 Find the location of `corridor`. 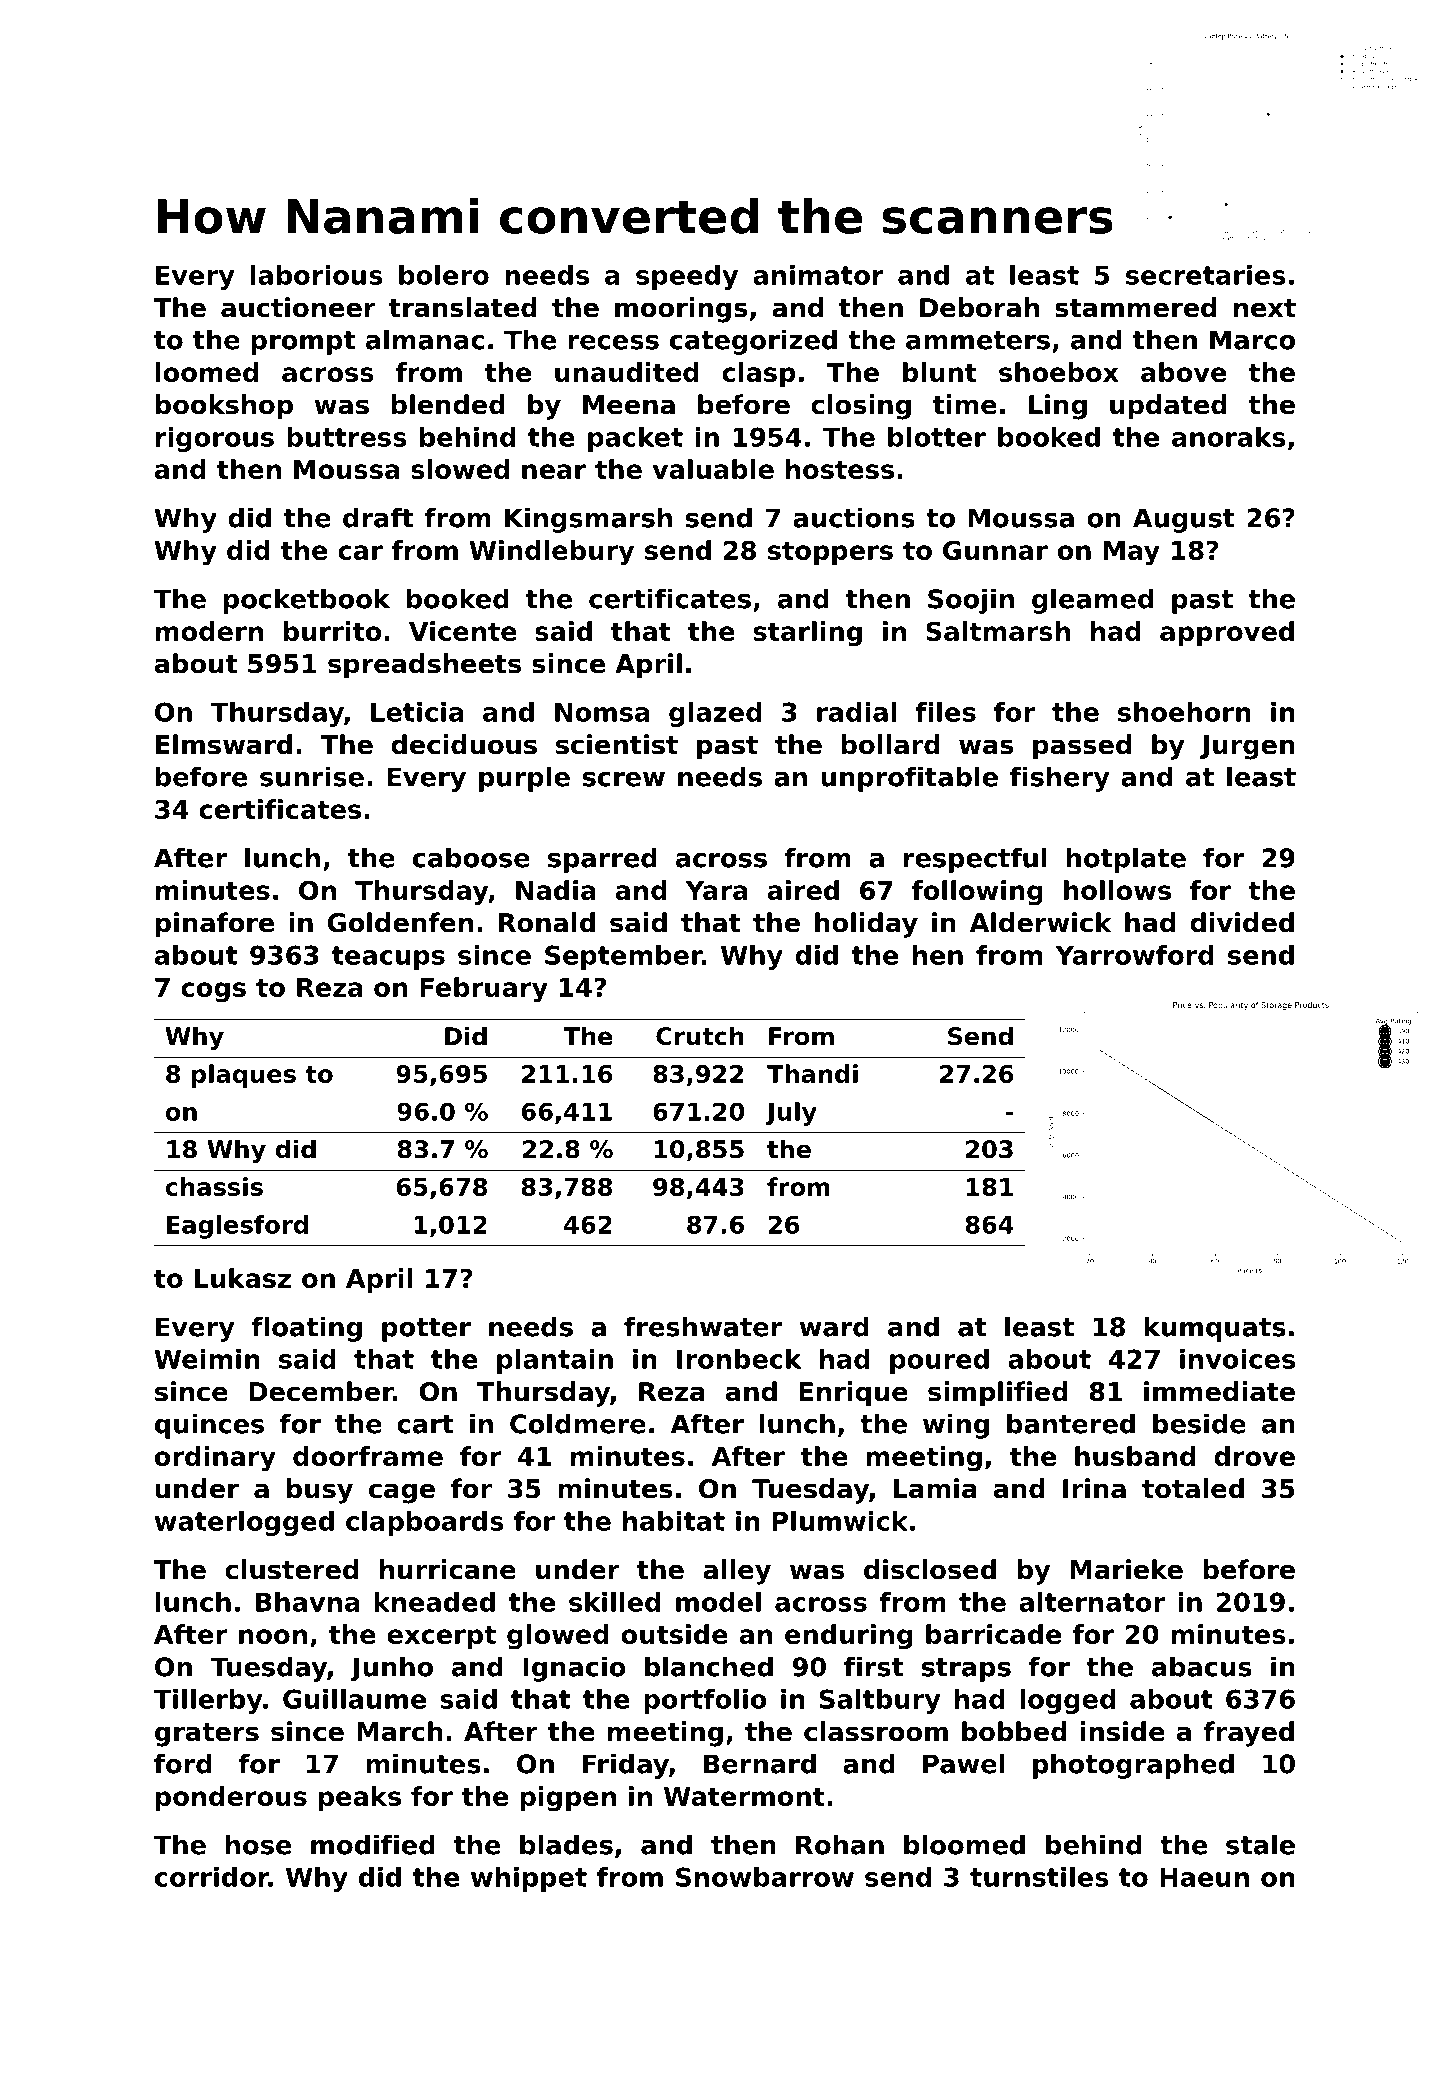

corridor is located at coordinates (212, 1877).
